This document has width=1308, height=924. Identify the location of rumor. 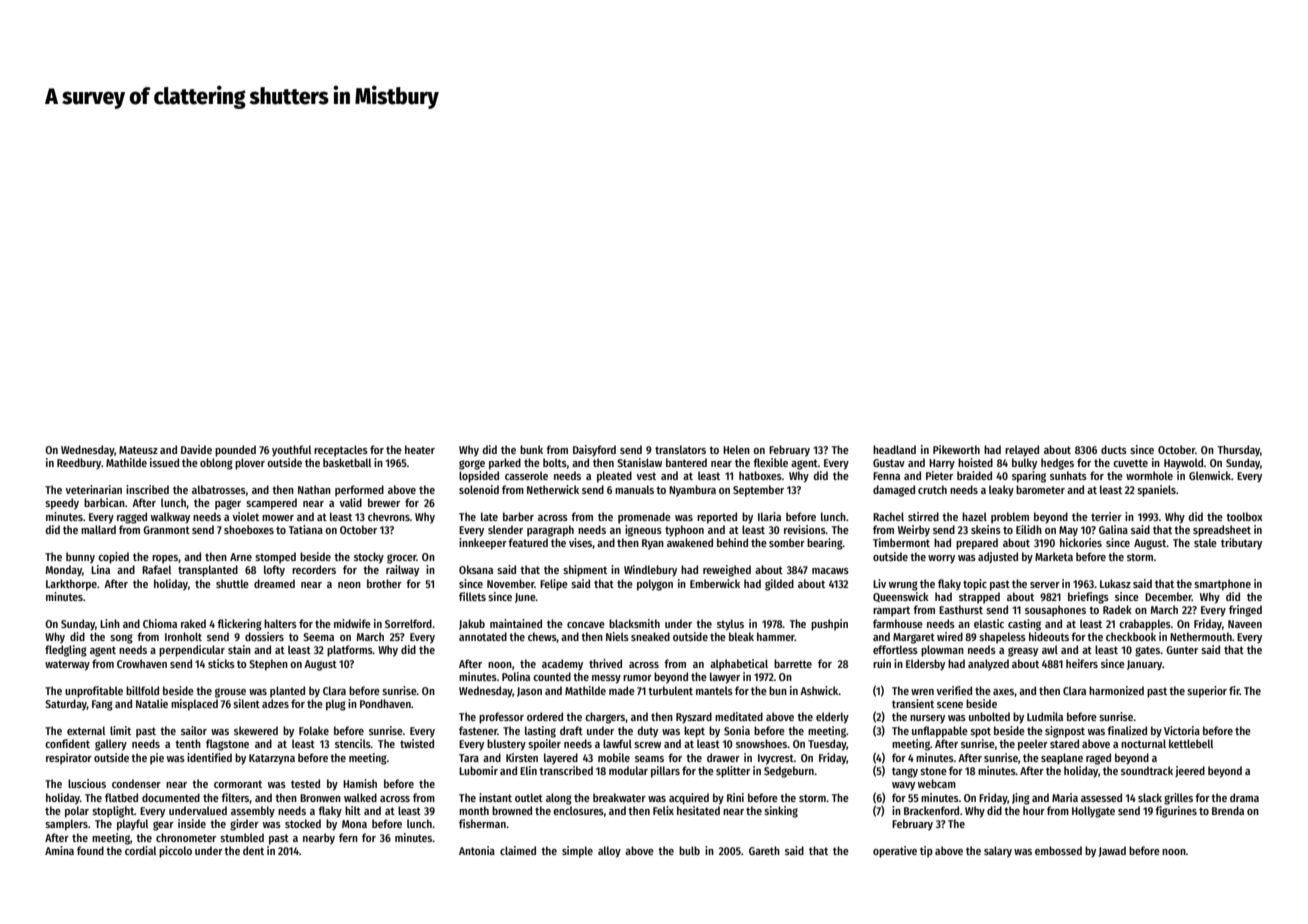
(637, 678).
